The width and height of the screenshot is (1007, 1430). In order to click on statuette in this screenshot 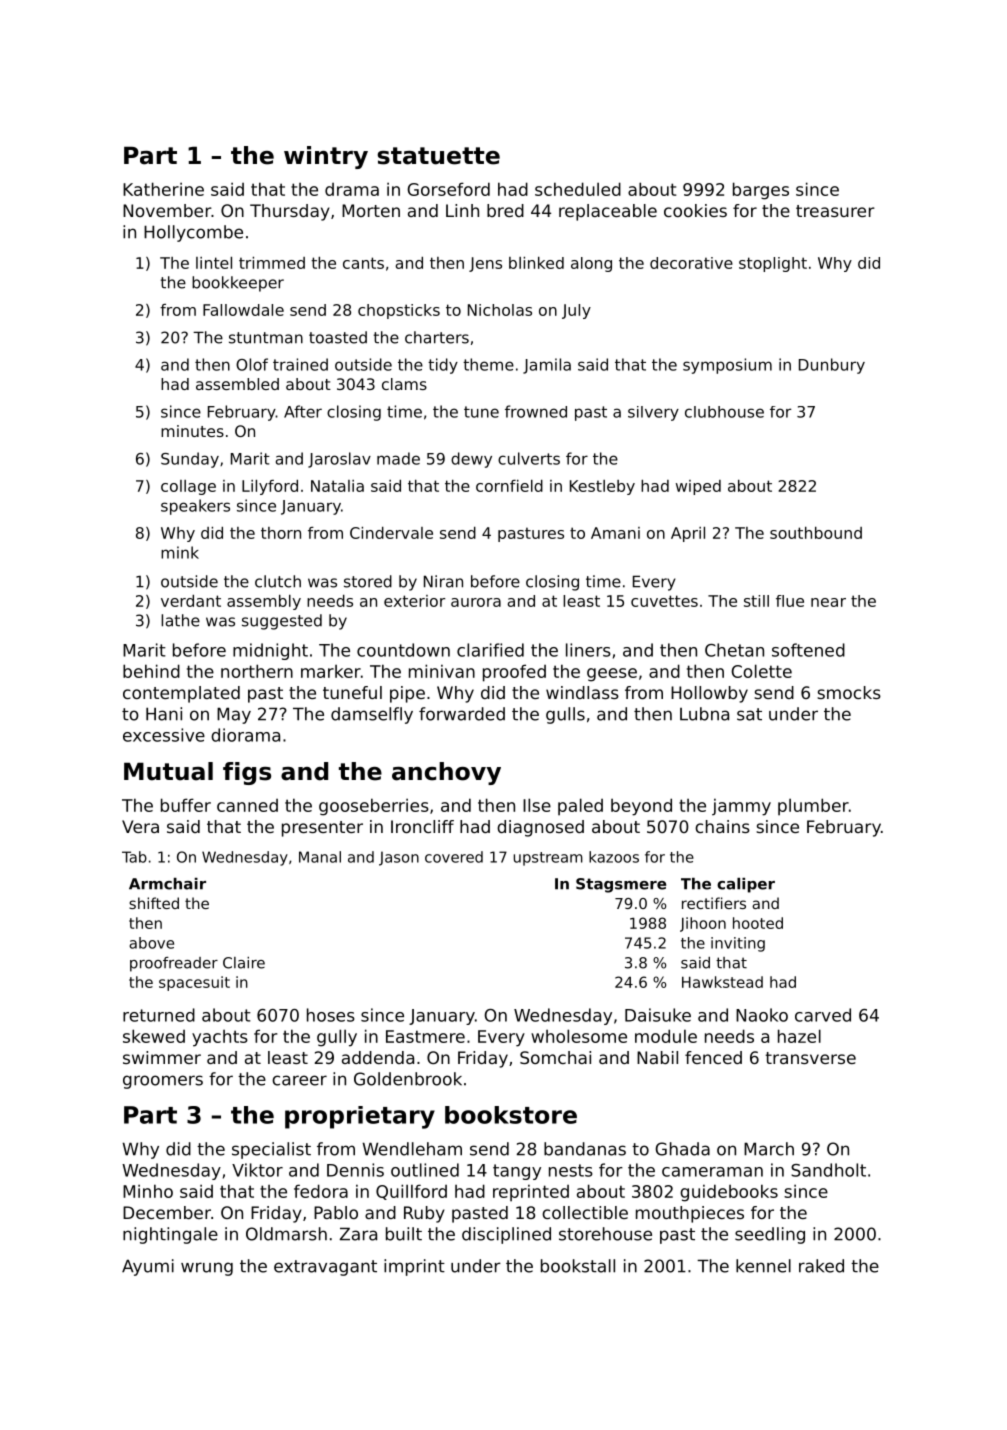, I will do `click(438, 156)`.
